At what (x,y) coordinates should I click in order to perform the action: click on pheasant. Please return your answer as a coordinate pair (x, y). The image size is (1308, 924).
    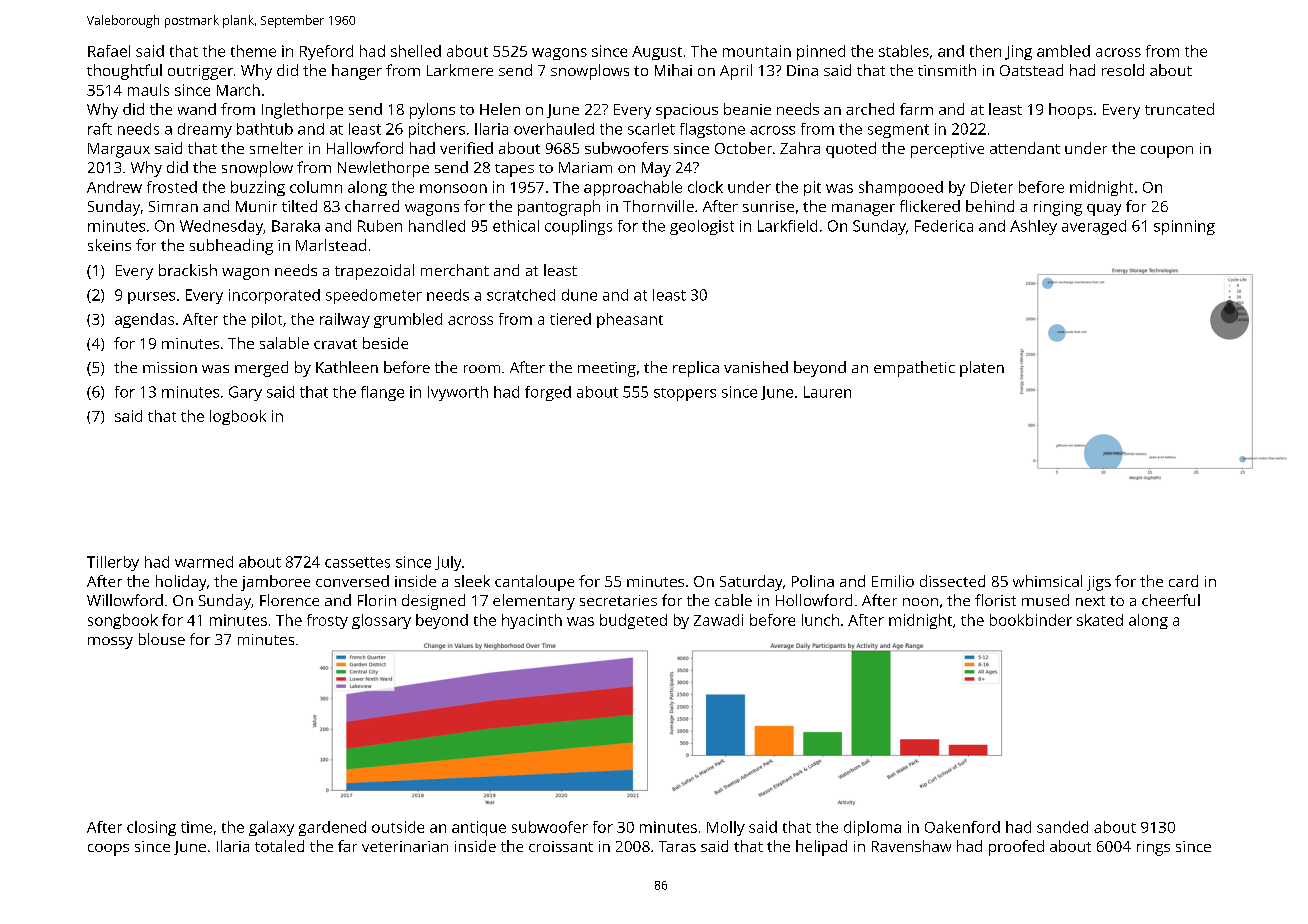
    Looking at the image, I should click on (630, 320).
